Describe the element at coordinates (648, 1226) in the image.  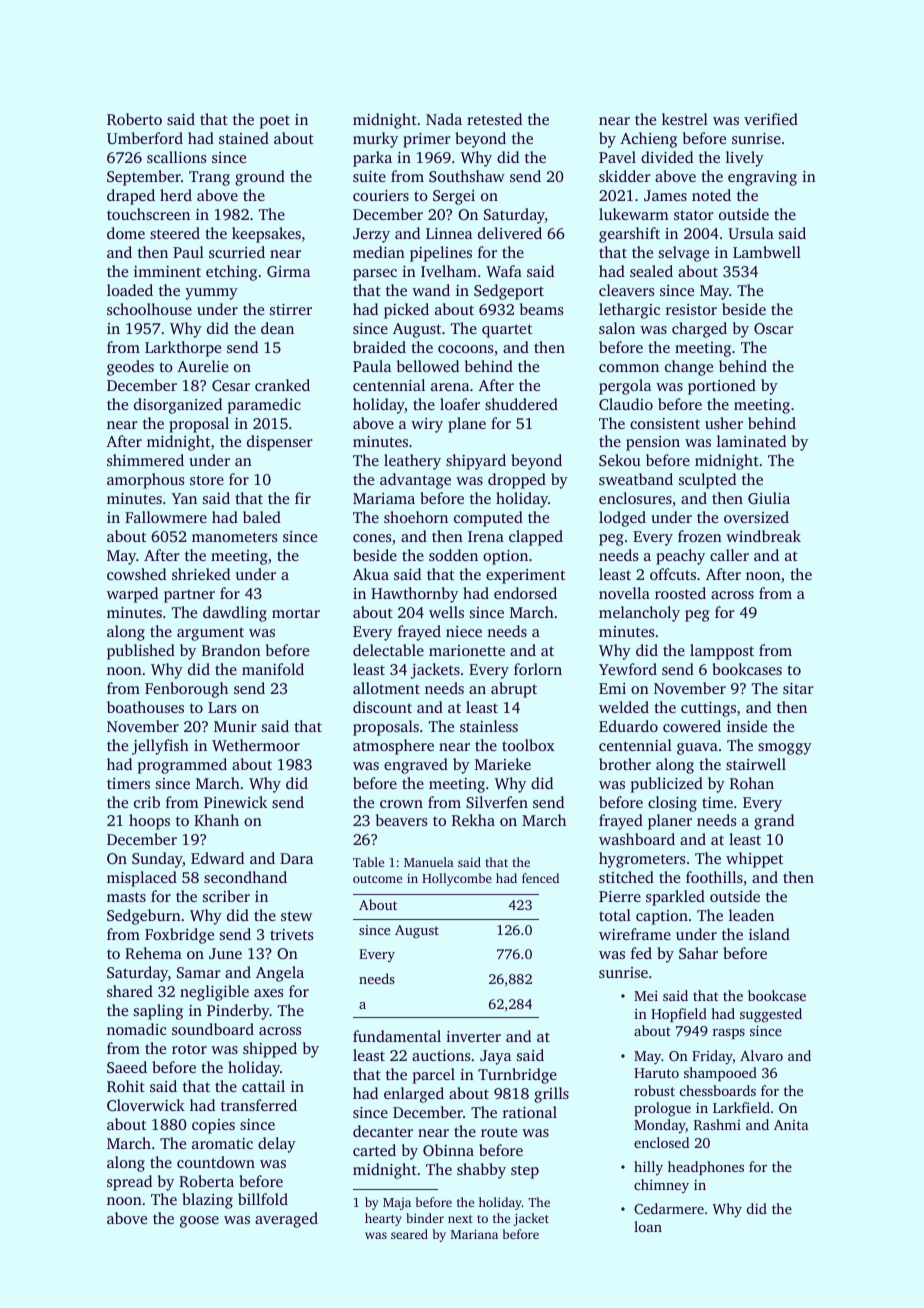
I see `loan` at that location.
